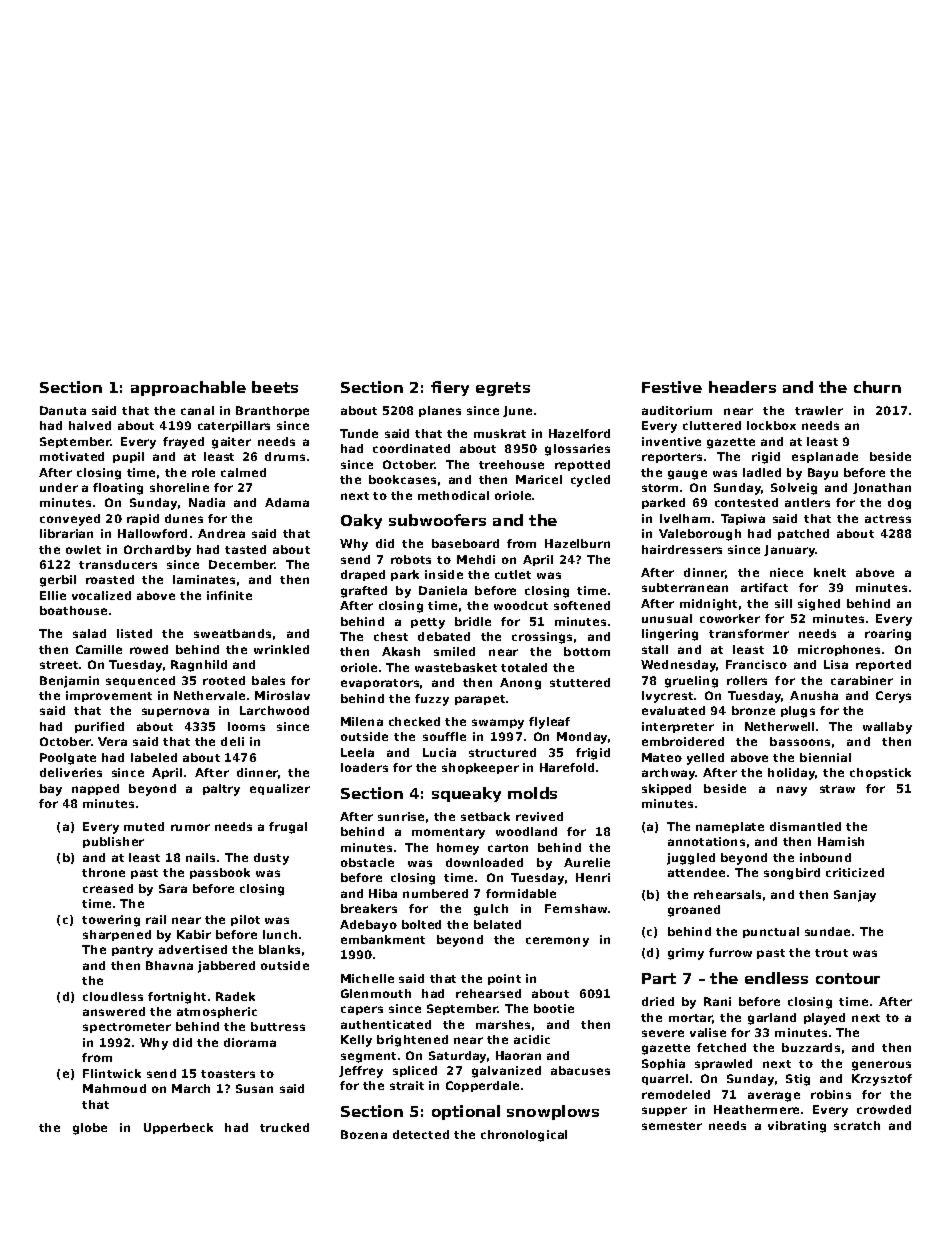  Describe the element at coordinates (90, 1129) in the screenshot. I see `globe` at that location.
